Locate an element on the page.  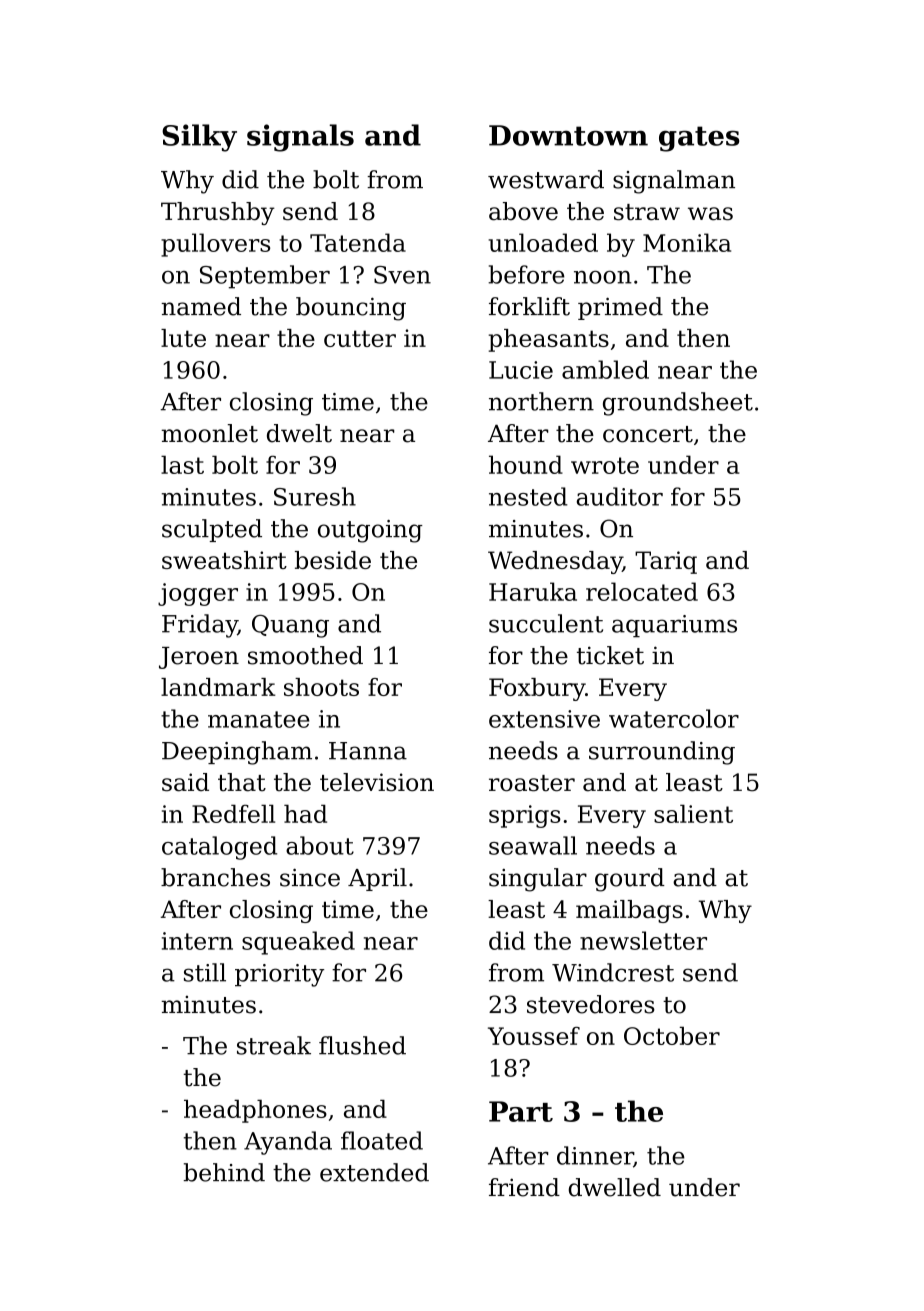
Silky is located at coordinates (199, 138).
